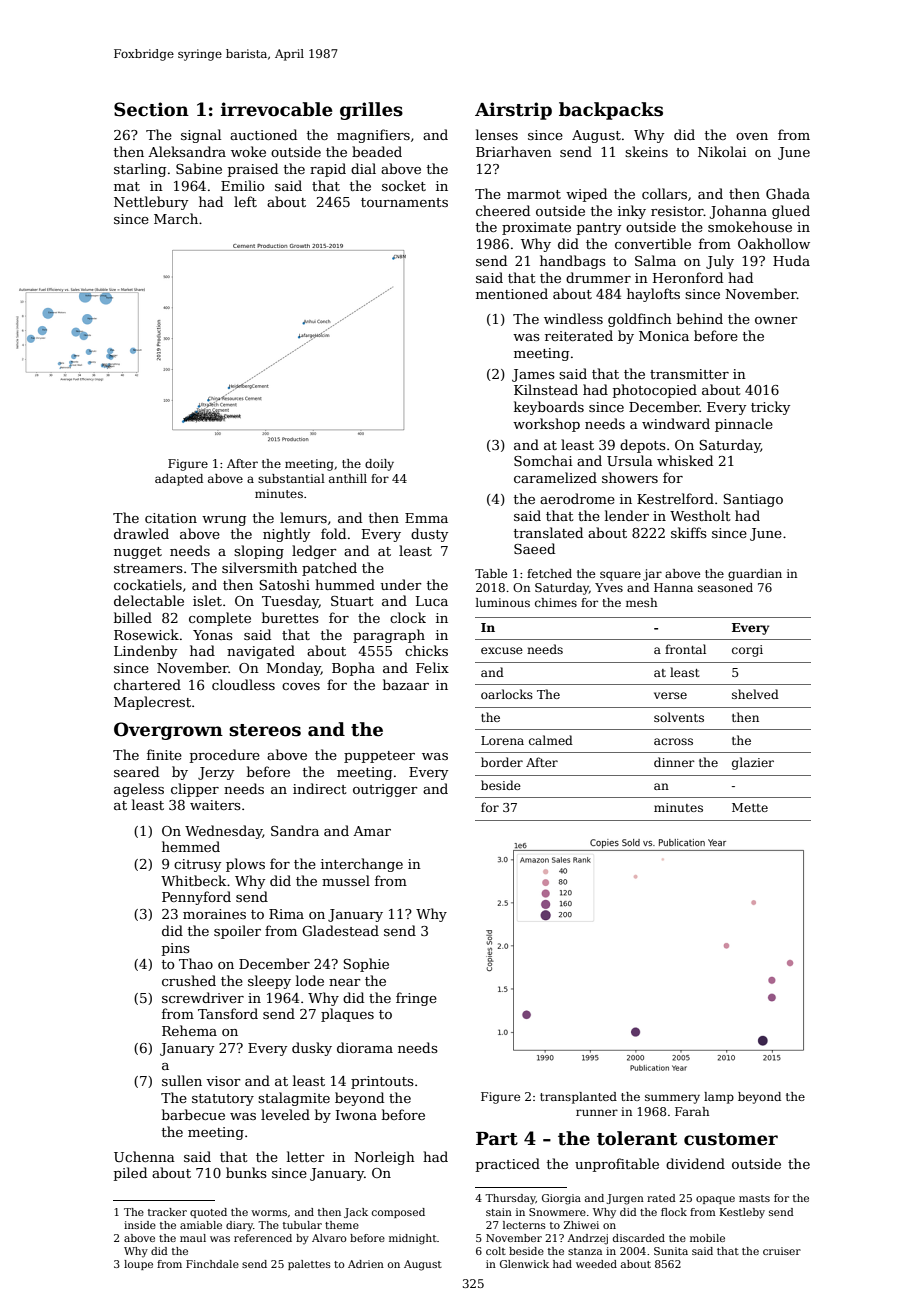 This page has height=1308, width=924. I want to click on Mette, so click(750, 807).
